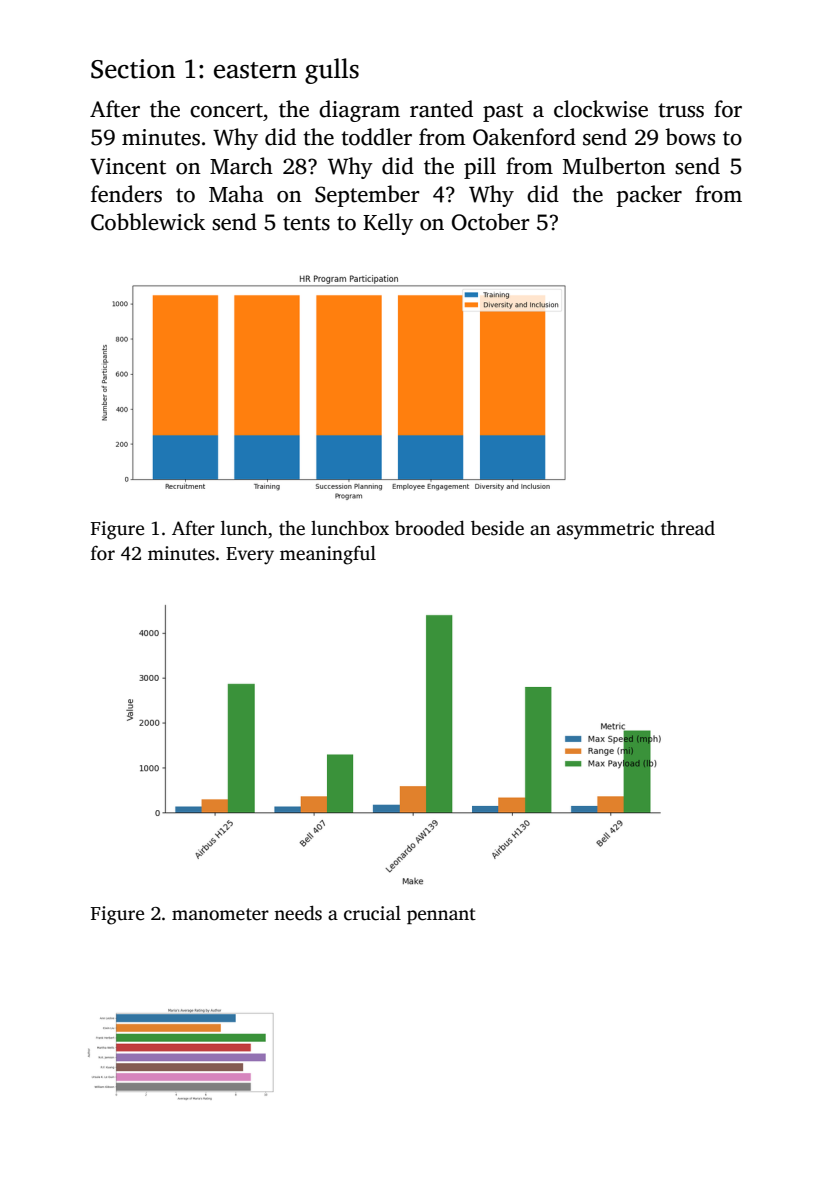  Describe the element at coordinates (250, 556) in the document. I see `Every` at that location.
